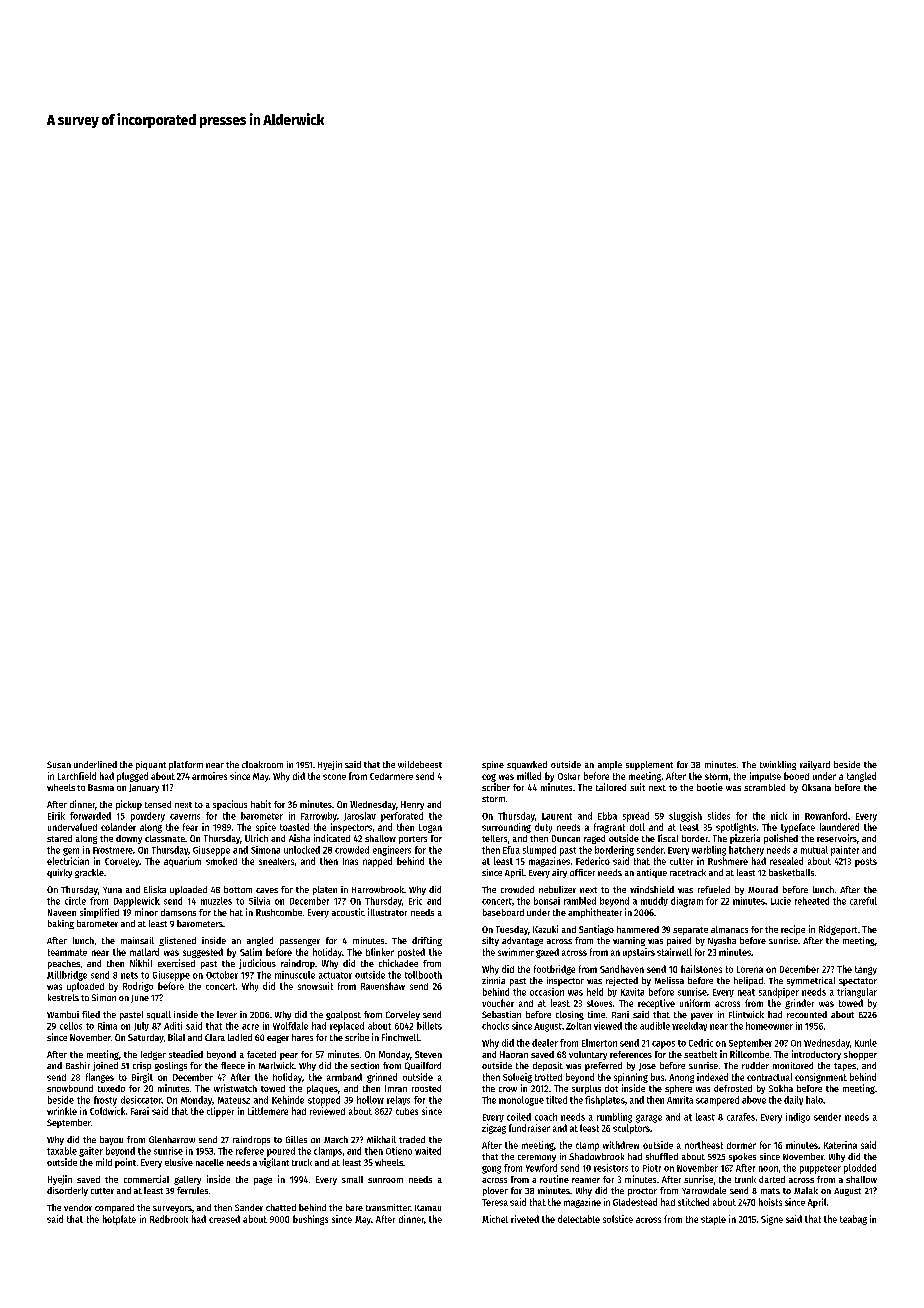 This screenshot has width=924, height=1308. What do you see at coordinates (224, 1219) in the screenshot?
I see `creased` at bounding box center [224, 1219].
